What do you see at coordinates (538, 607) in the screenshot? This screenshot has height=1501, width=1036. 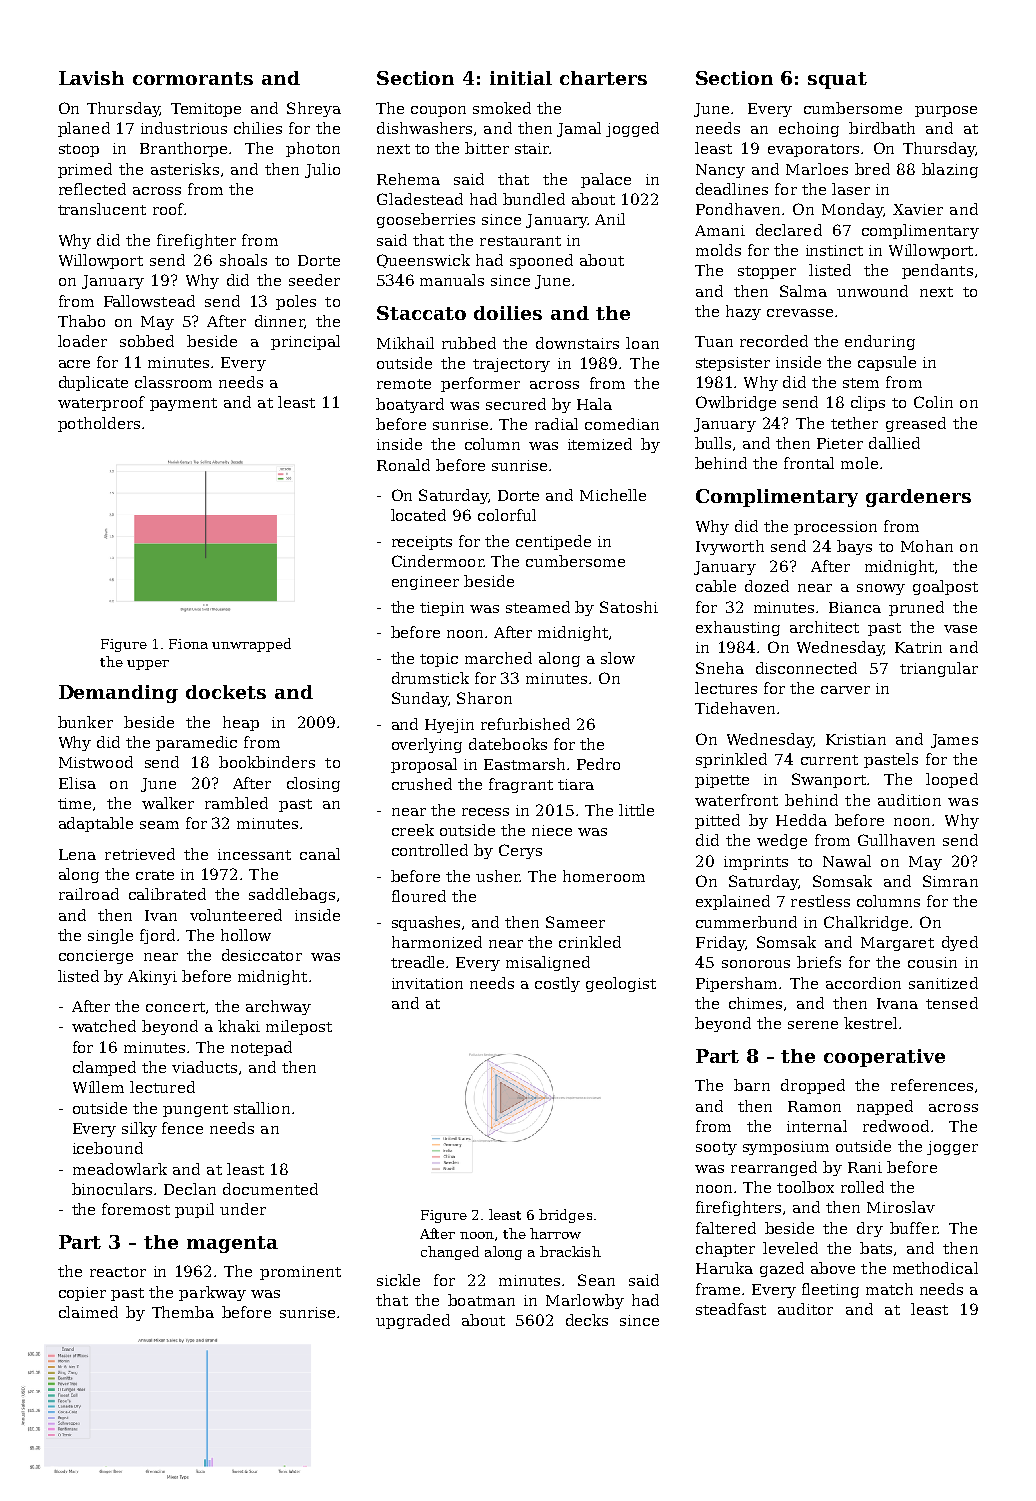 I see `steamed` at bounding box center [538, 607].
